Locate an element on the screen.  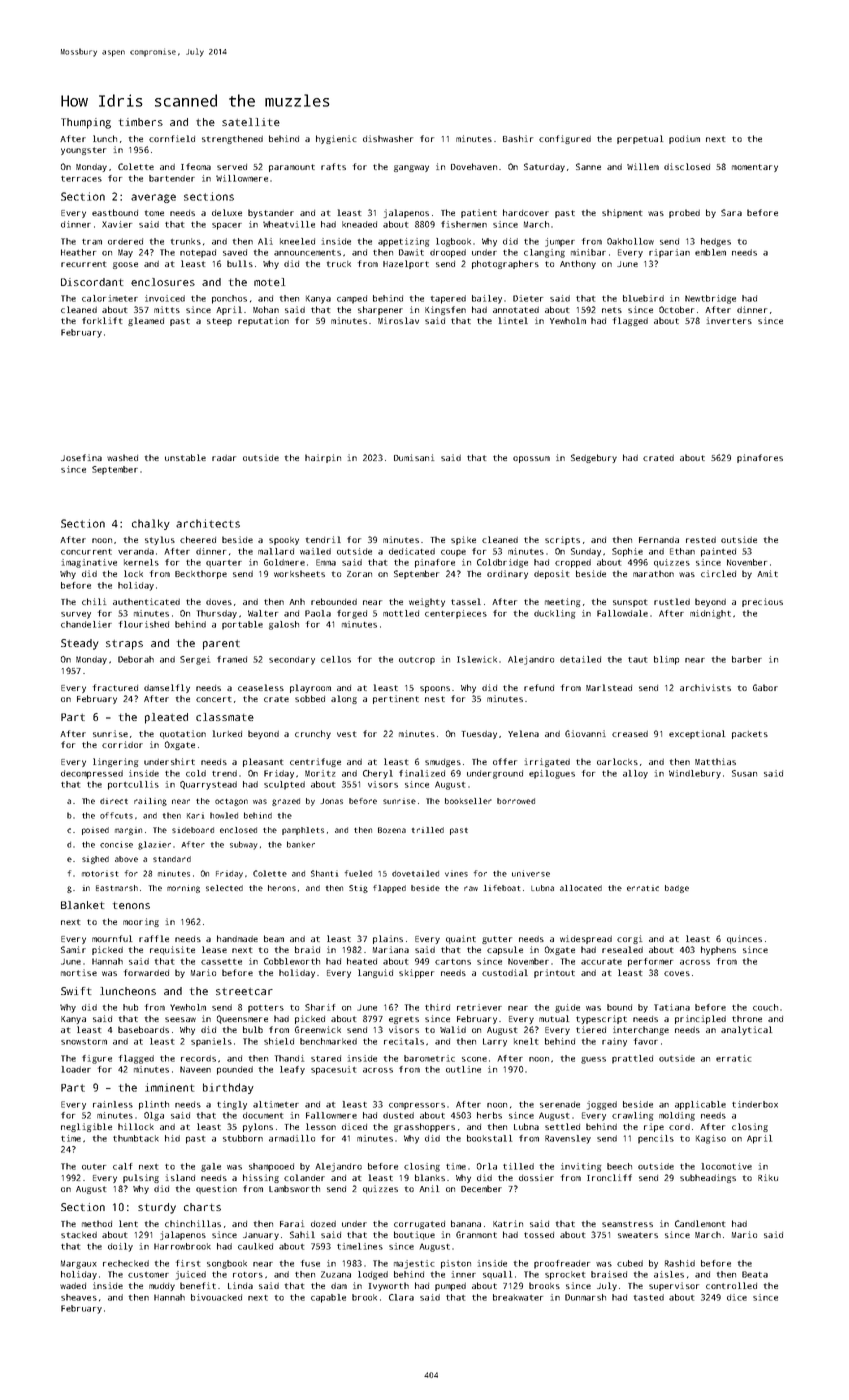
thumbtack is located at coordinates (136, 1138).
